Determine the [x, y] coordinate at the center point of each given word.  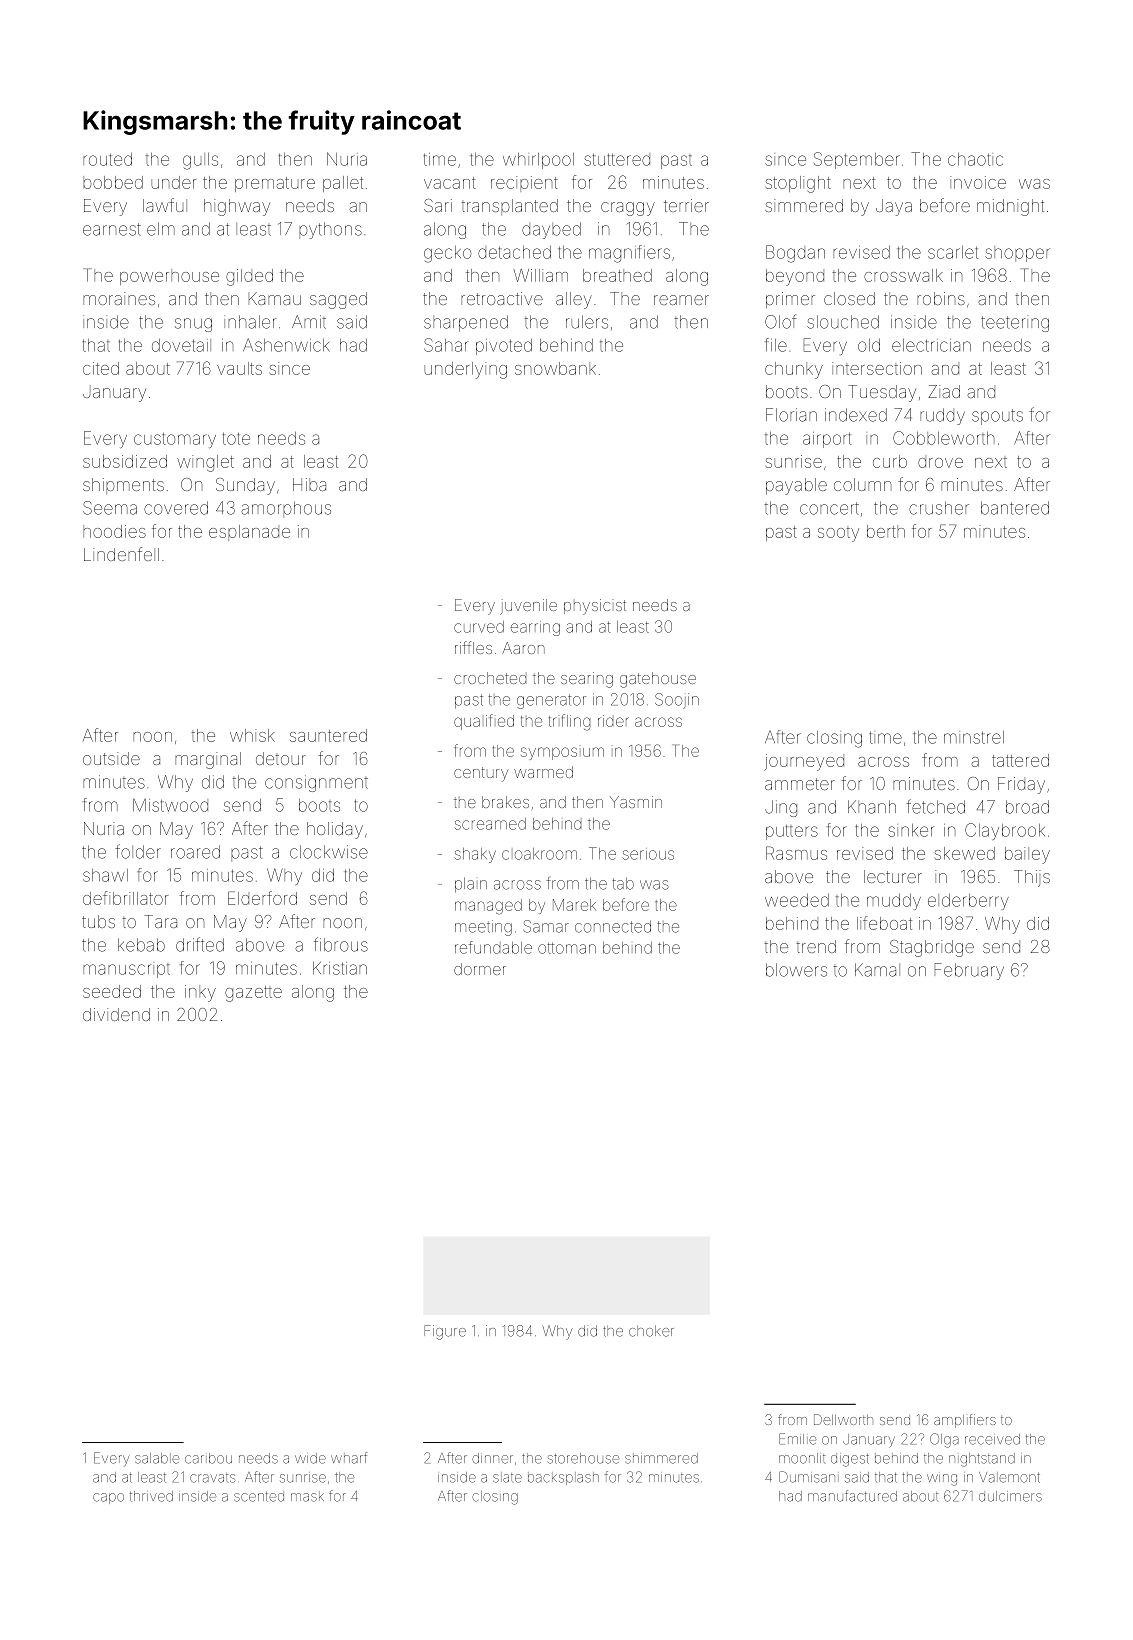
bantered [1015, 508]
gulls [200, 161]
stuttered [617, 160]
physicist [595, 607]
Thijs [1032, 878]
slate [507, 1477]
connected [613, 926]
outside [111, 758]
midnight [1010, 207]
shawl [105, 875]
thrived [151, 1496]
